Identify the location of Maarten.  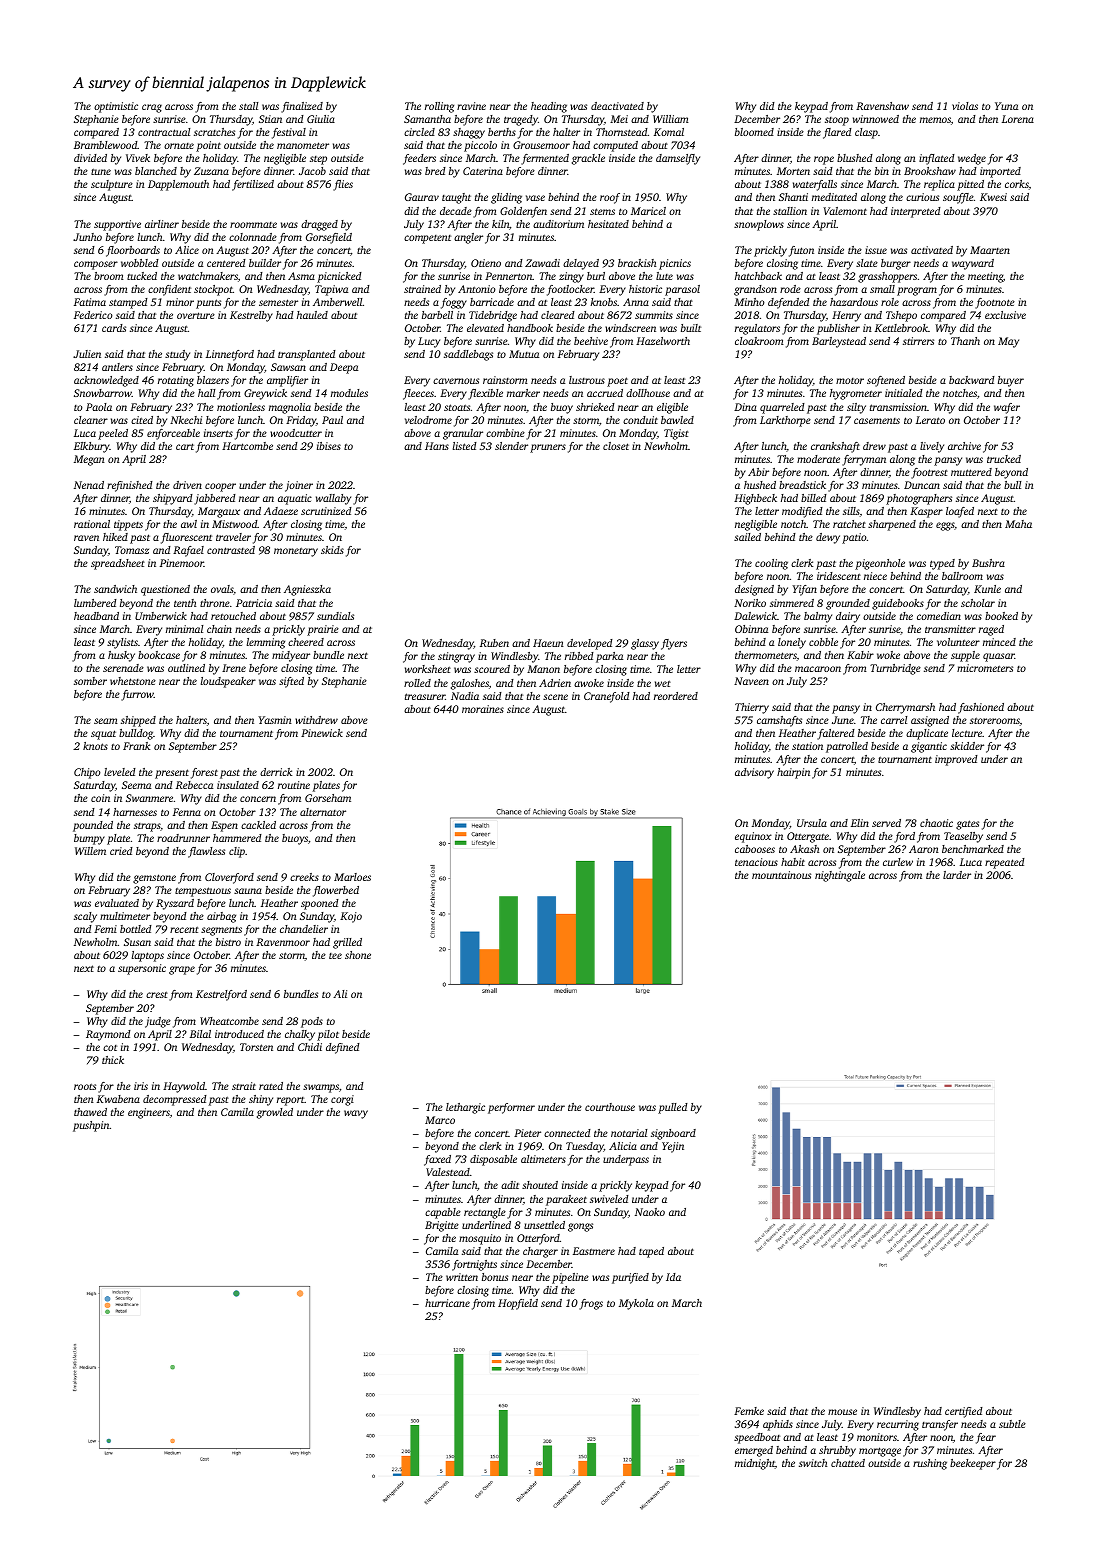
(990, 250).
